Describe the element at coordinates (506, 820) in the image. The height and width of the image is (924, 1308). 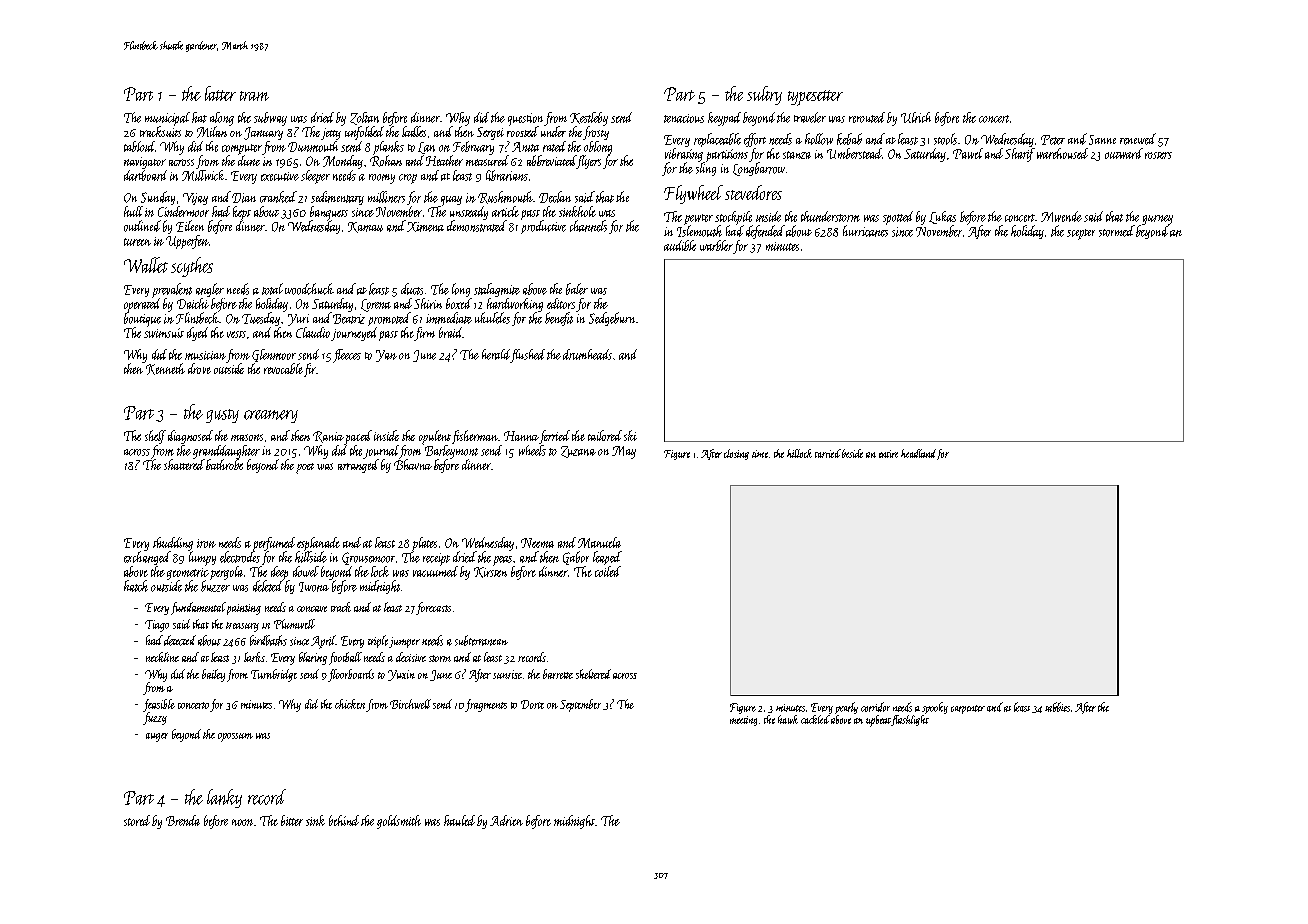
I see `Adrien` at that location.
